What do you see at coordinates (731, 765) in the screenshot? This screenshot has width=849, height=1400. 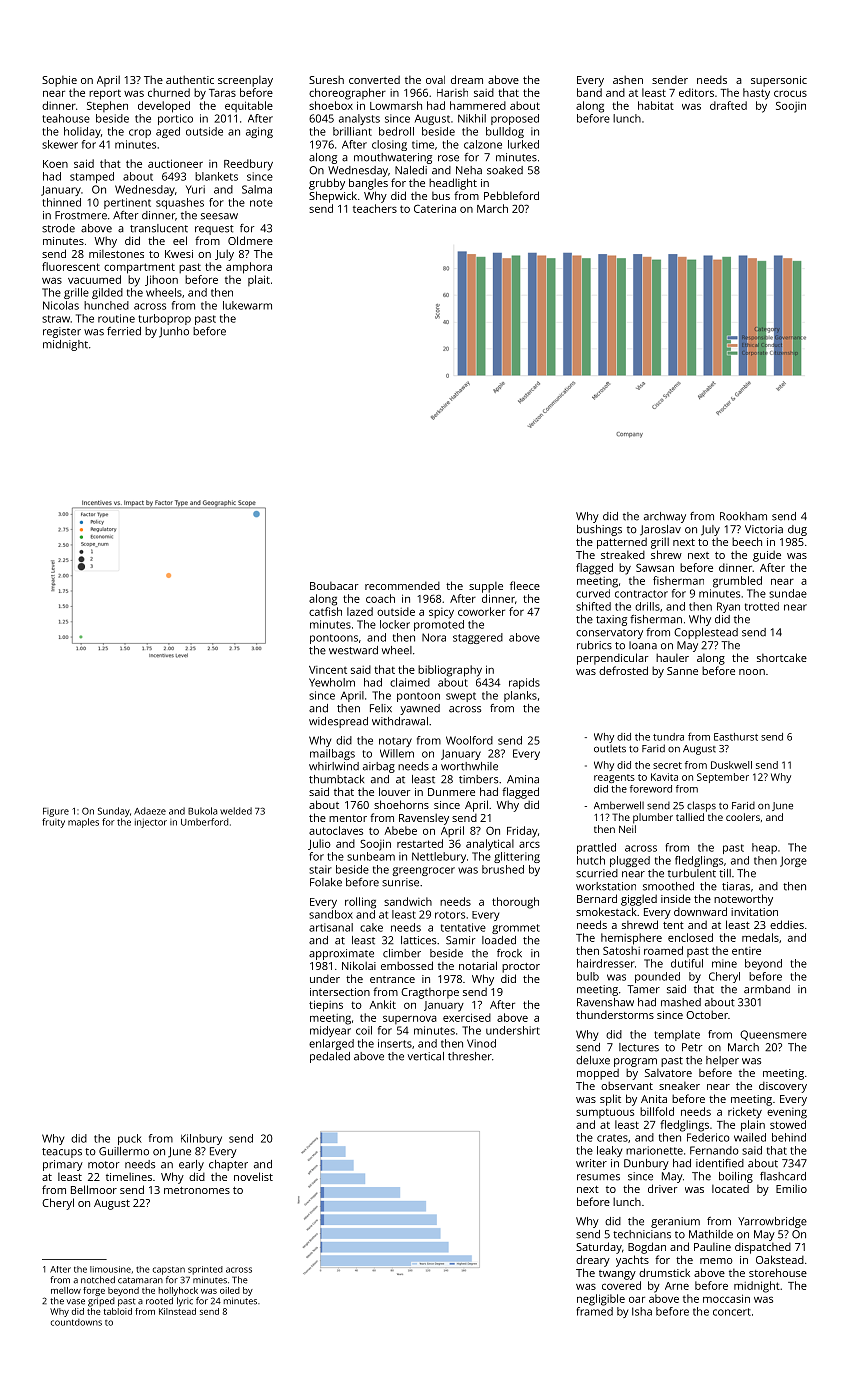 I see `Duskwell` at bounding box center [731, 765].
